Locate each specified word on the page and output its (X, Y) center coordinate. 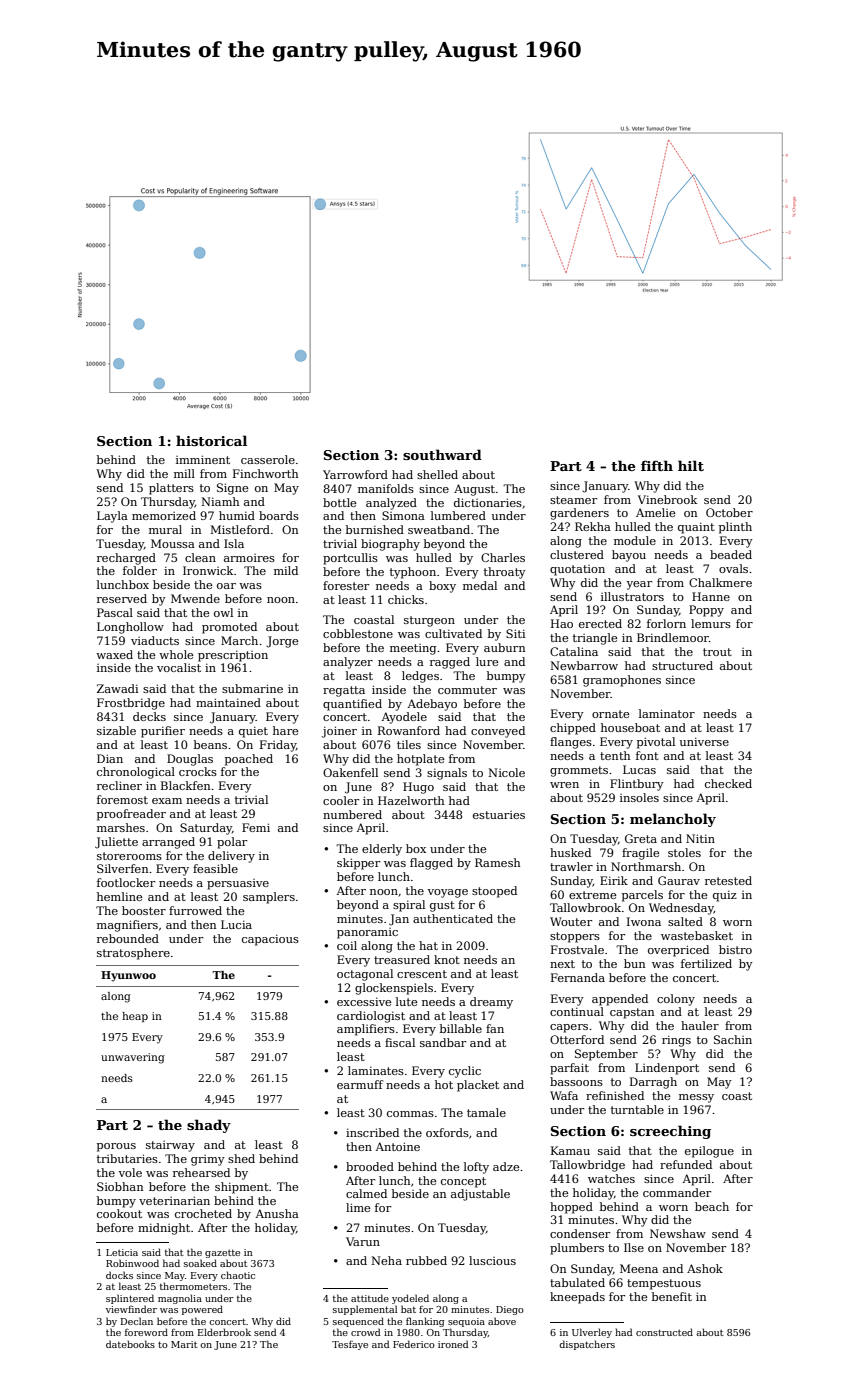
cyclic (465, 1072)
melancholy (673, 820)
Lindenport (667, 1069)
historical (211, 440)
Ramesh (497, 862)
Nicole (506, 772)
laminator (667, 713)
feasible (215, 868)
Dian (110, 758)
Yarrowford (355, 474)
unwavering (133, 1058)
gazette (222, 1253)
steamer (573, 500)
